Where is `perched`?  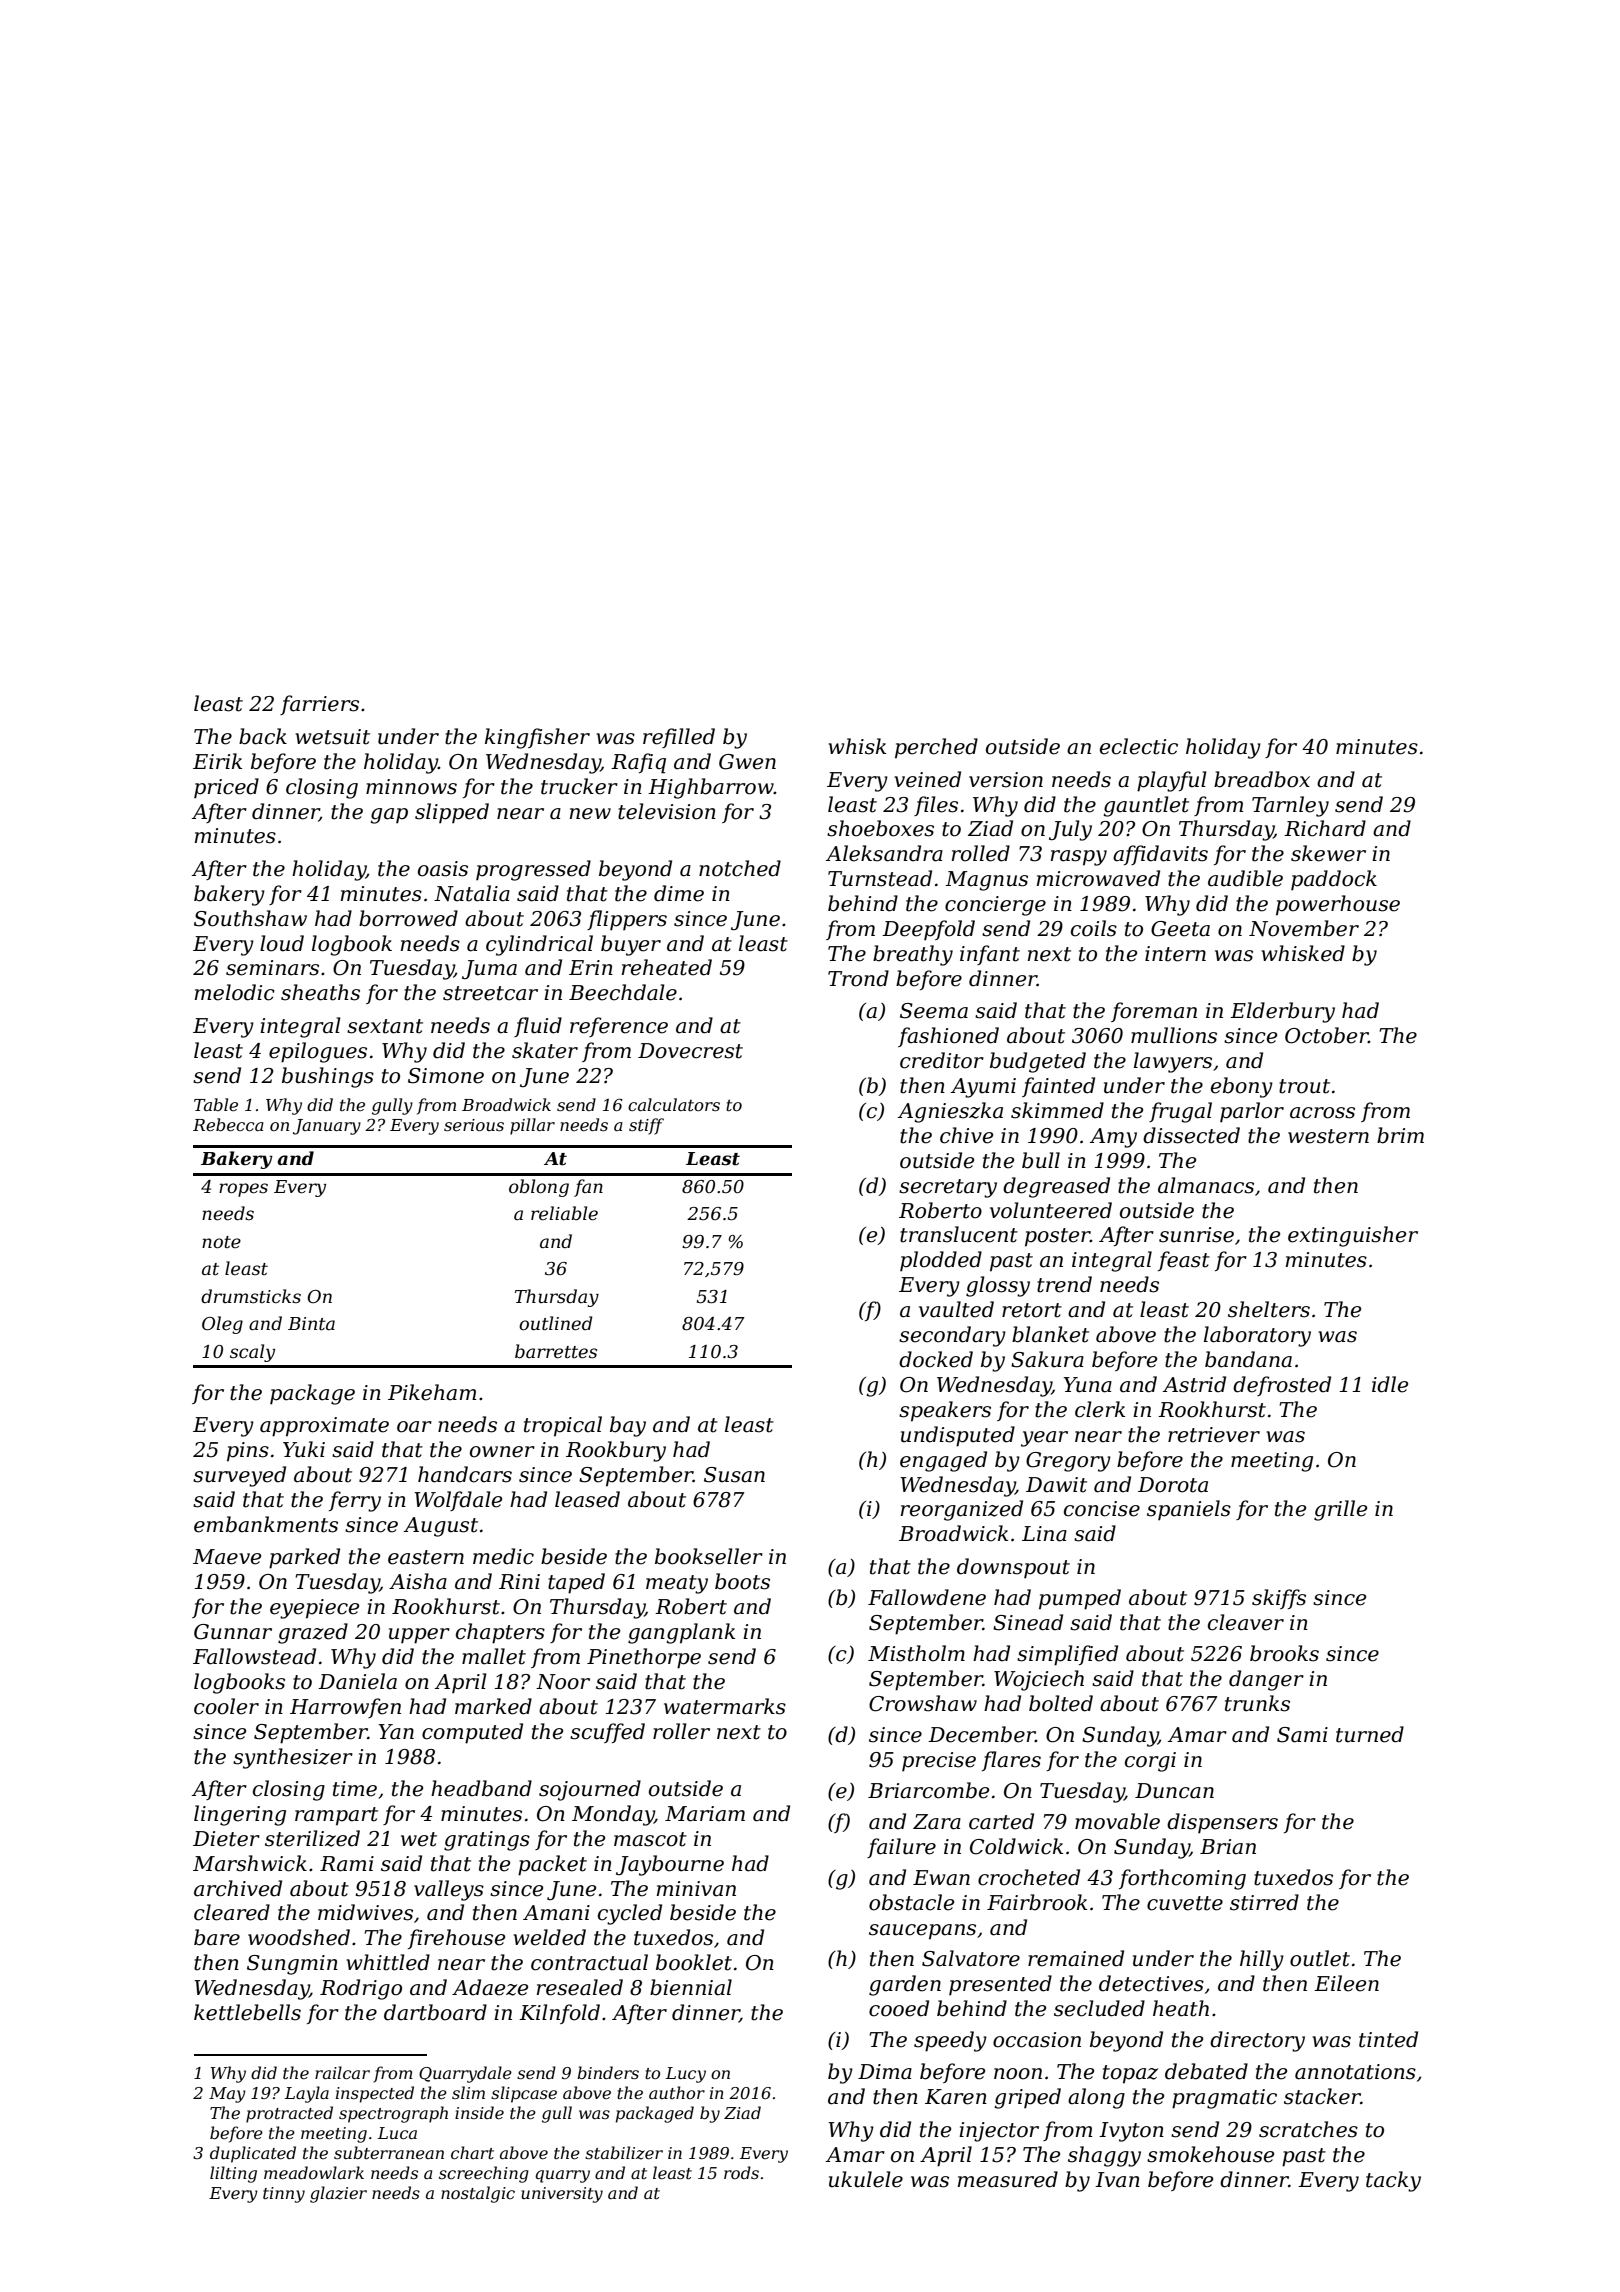
perched is located at coordinates (936, 748).
